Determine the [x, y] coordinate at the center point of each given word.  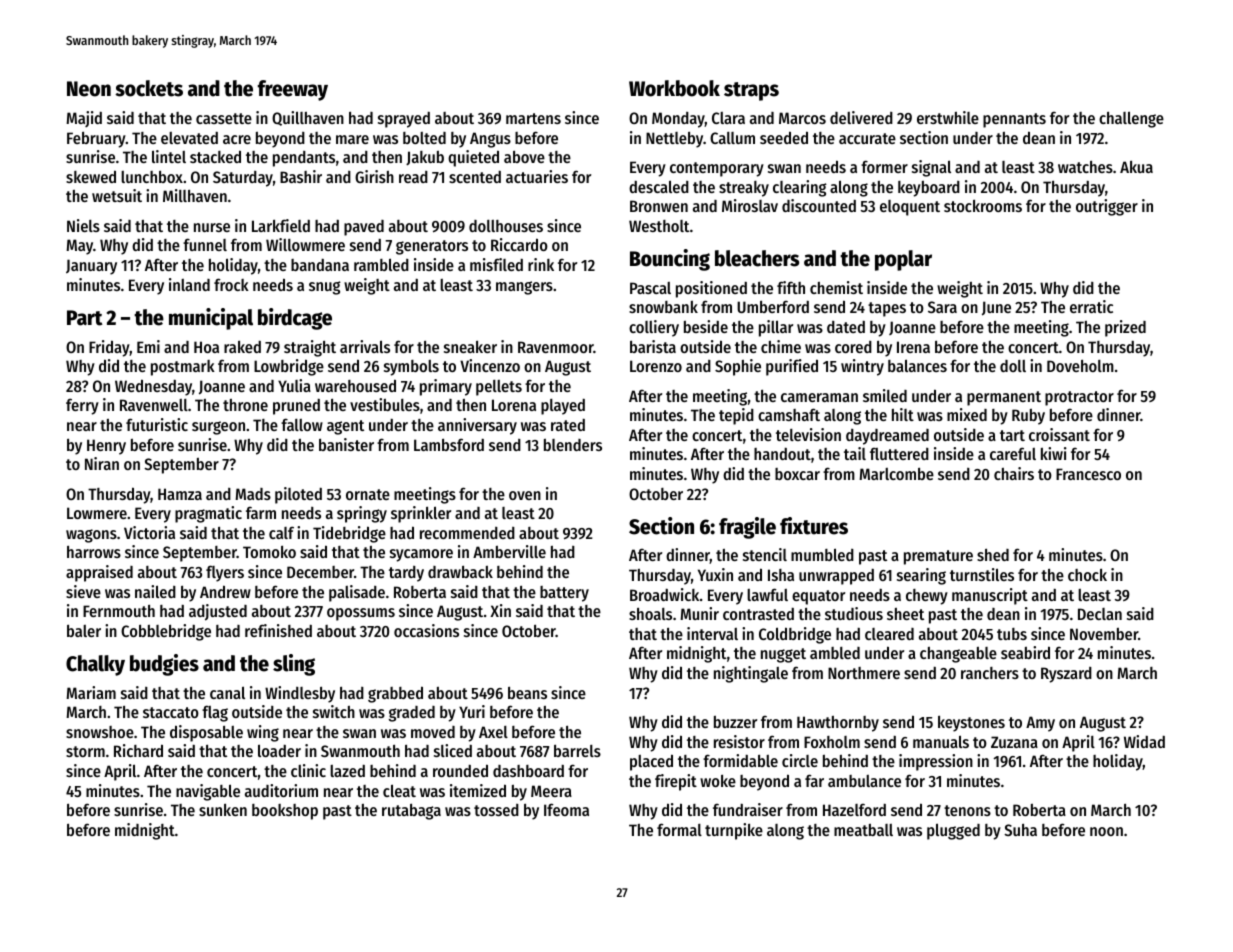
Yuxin [715, 574]
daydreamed [887, 437]
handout [782, 454]
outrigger [1107, 207]
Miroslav [750, 205]
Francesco [1088, 474]
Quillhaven [308, 118]
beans [527, 693]
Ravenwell [154, 405]
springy [362, 514]
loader [279, 750]
